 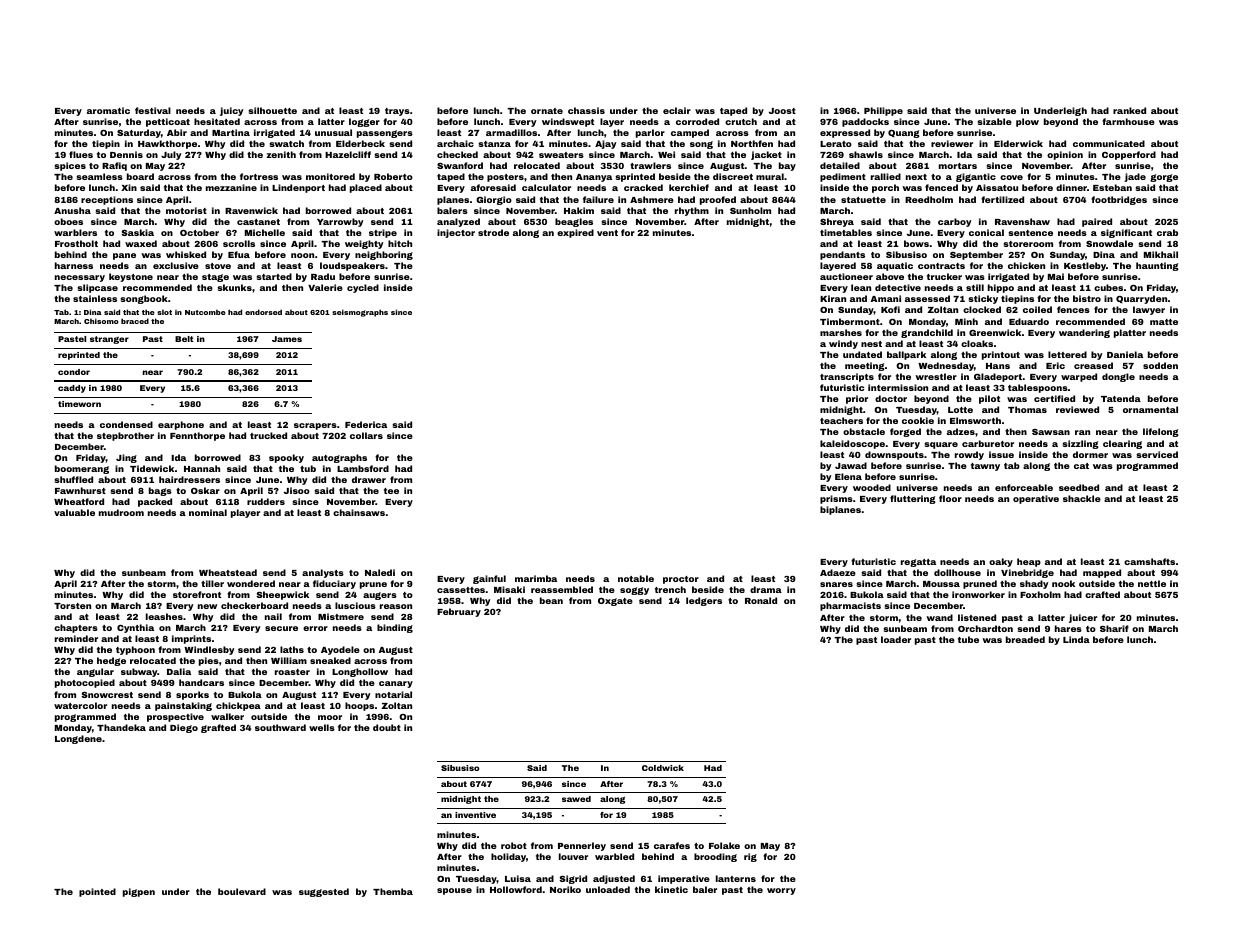 What do you see at coordinates (724, 845) in the screenshot?
I see `Folake` at bounding box center [724, 845].
